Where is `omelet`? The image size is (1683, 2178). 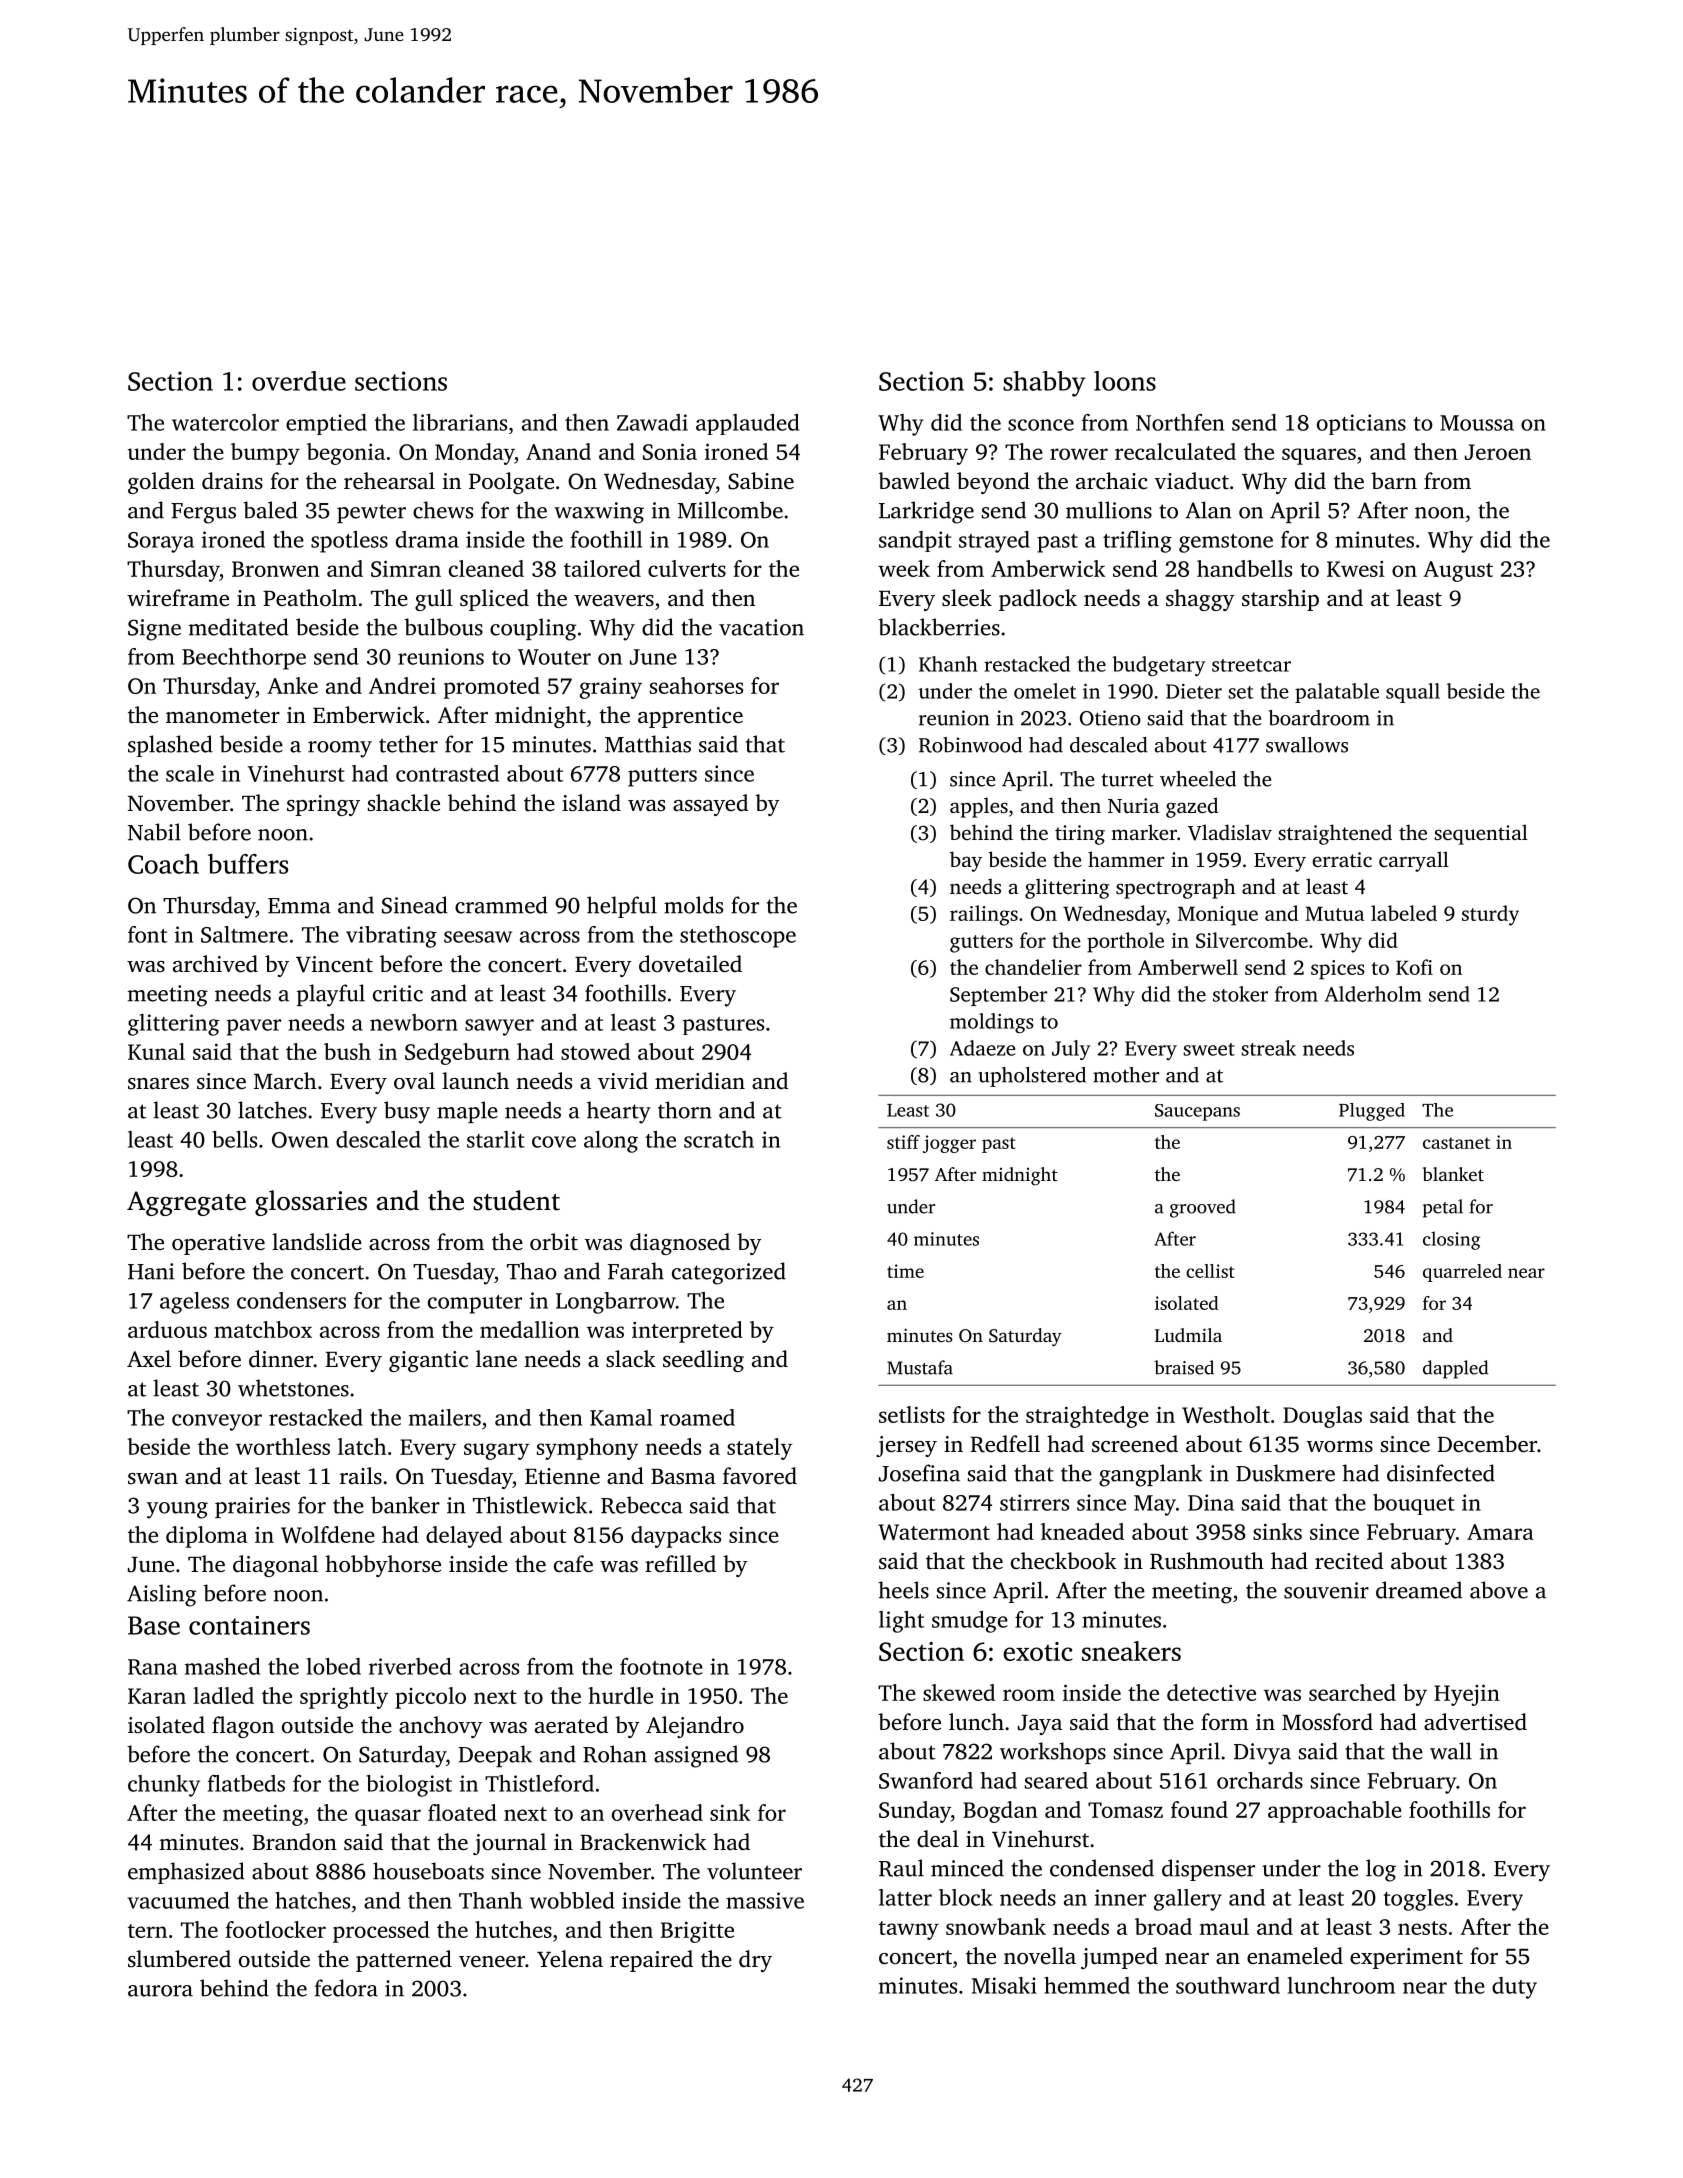
omelet is located at coordinates (1045, 691).
